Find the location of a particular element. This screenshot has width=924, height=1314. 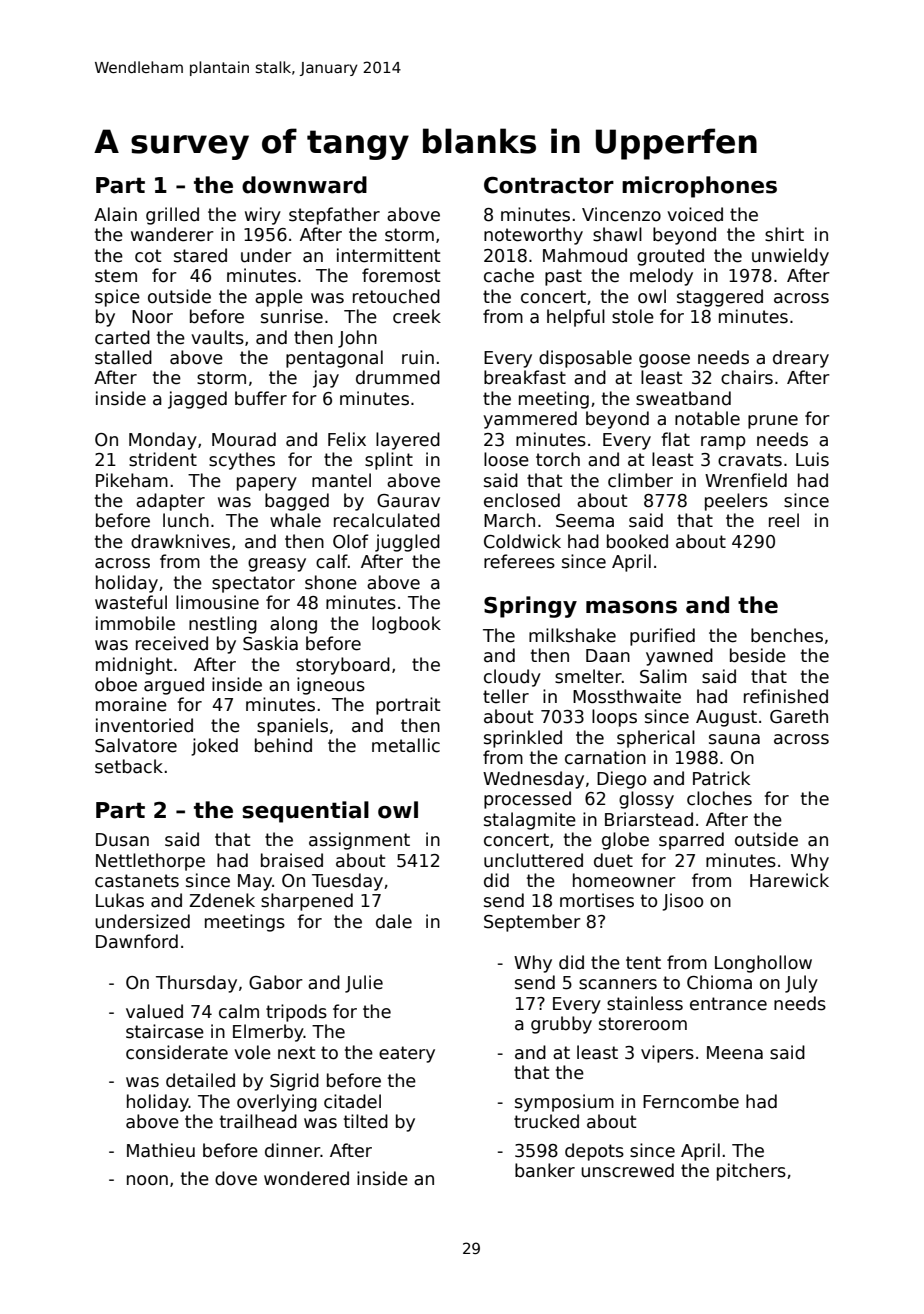

processed is located at coordinates (527, 800).
